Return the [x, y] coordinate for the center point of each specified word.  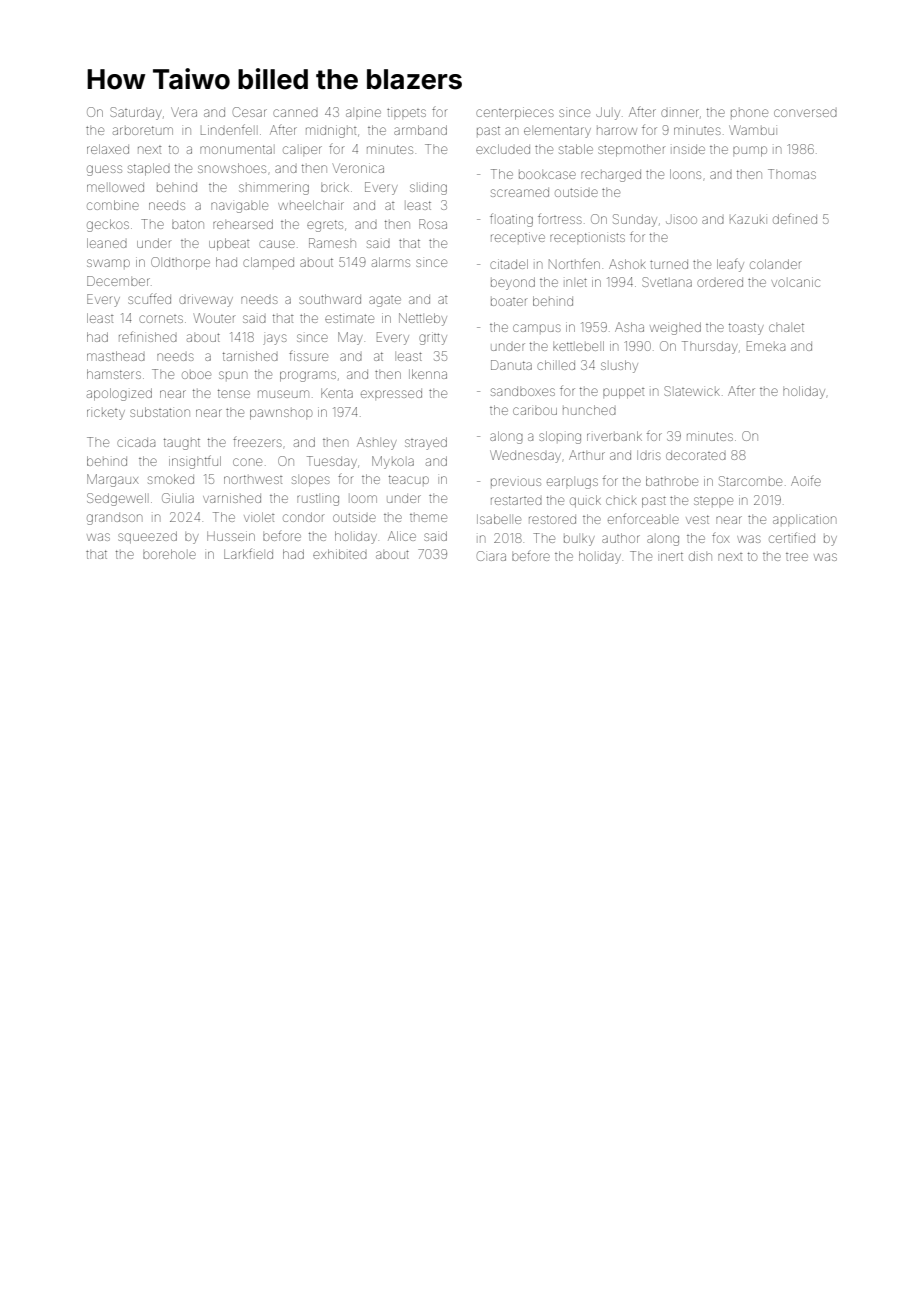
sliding [428, 189]
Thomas [792, 174]
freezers [257, 442]
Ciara [491, 556]
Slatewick [692, 391]
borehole [169, 554]
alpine [363, 113]
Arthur [587, 455]
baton [188, 224]
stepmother [631, 150]
